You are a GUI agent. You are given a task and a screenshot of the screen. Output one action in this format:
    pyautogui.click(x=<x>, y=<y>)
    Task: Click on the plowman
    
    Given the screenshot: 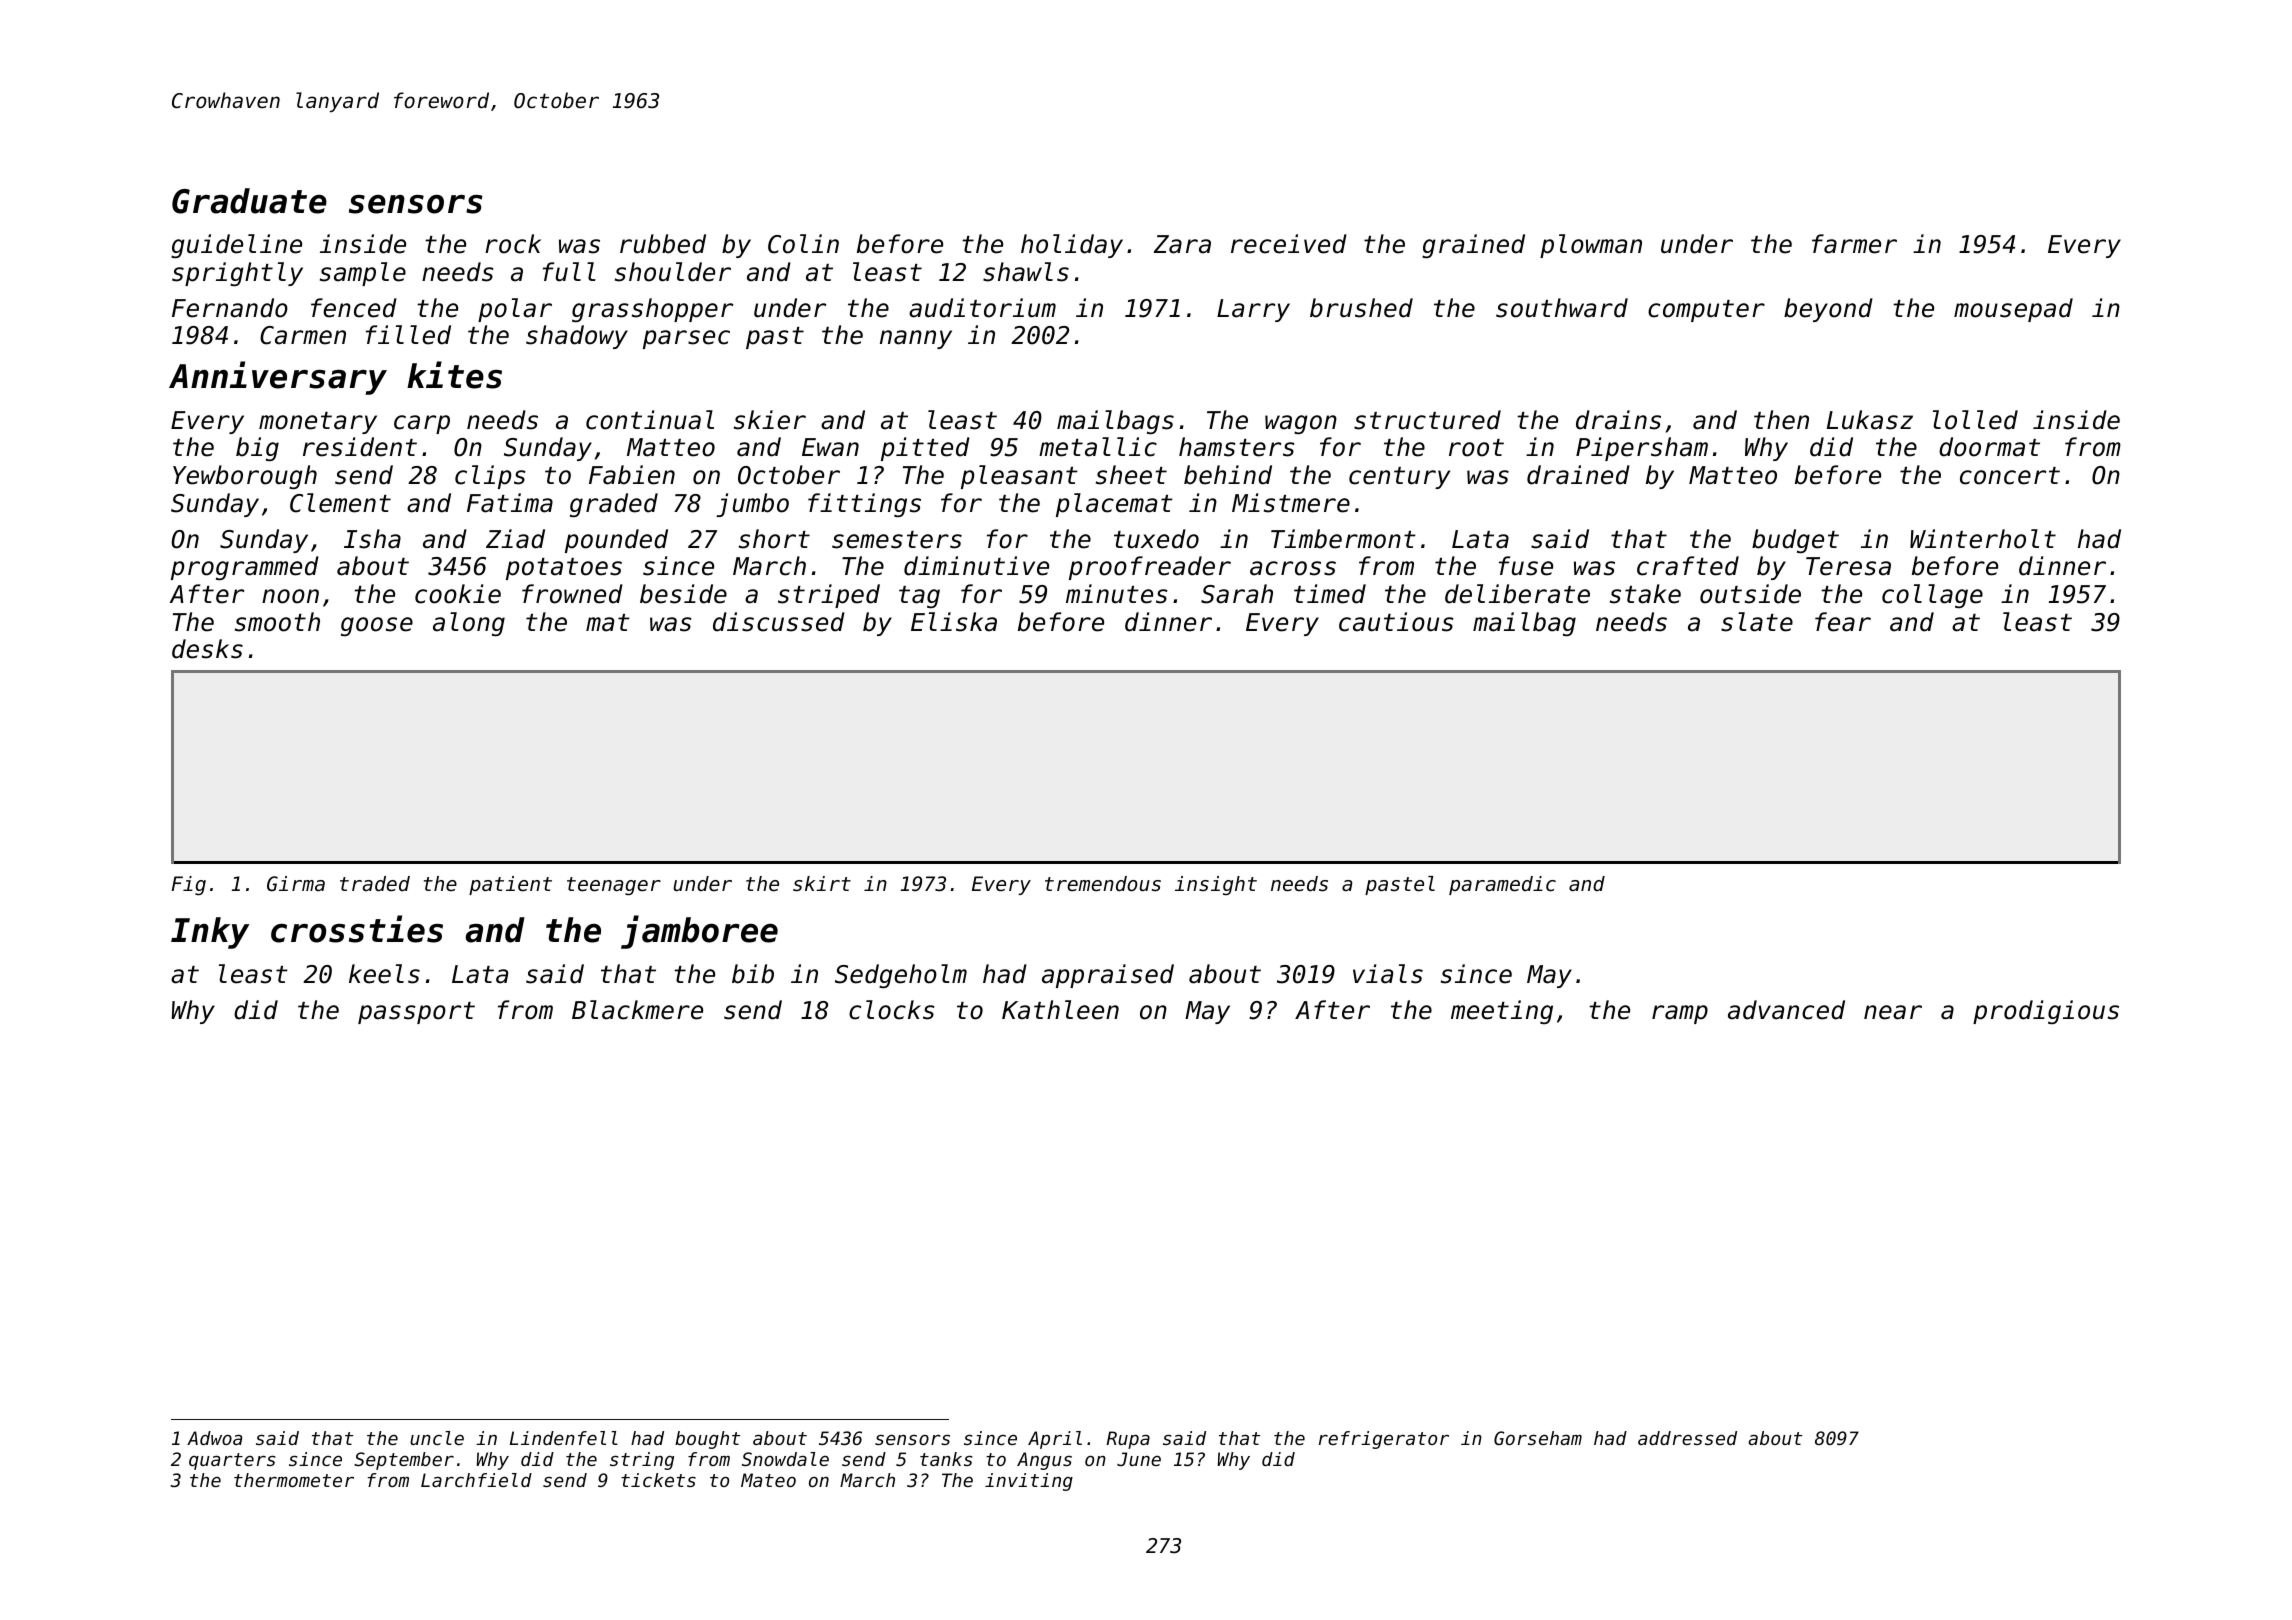 What is the action you would take?
    pyautogui.click(x=1591, y=246)
